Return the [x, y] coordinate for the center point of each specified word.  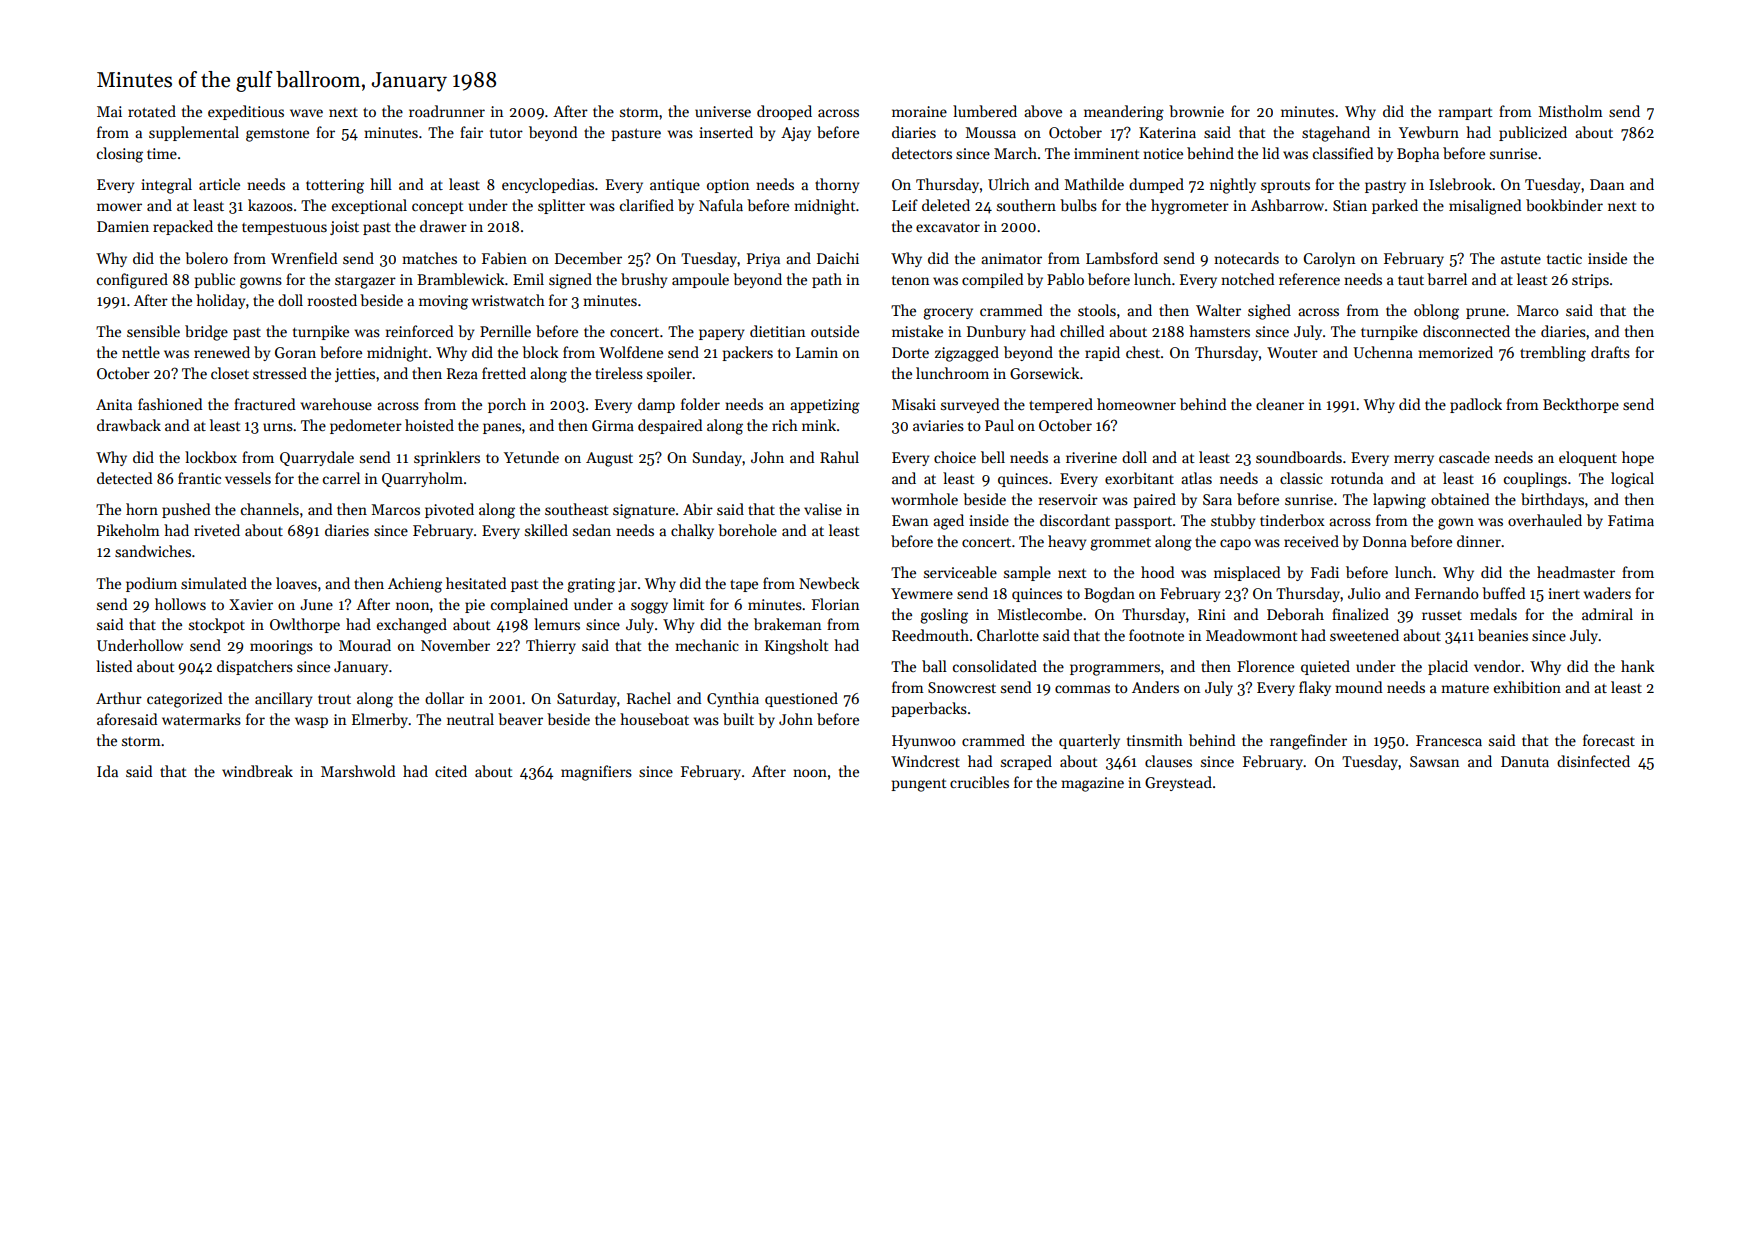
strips [1590, 281]
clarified [647, 205]
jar [627, 585]
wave [306, 113]
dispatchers [255, 667]
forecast [1609, 740]
